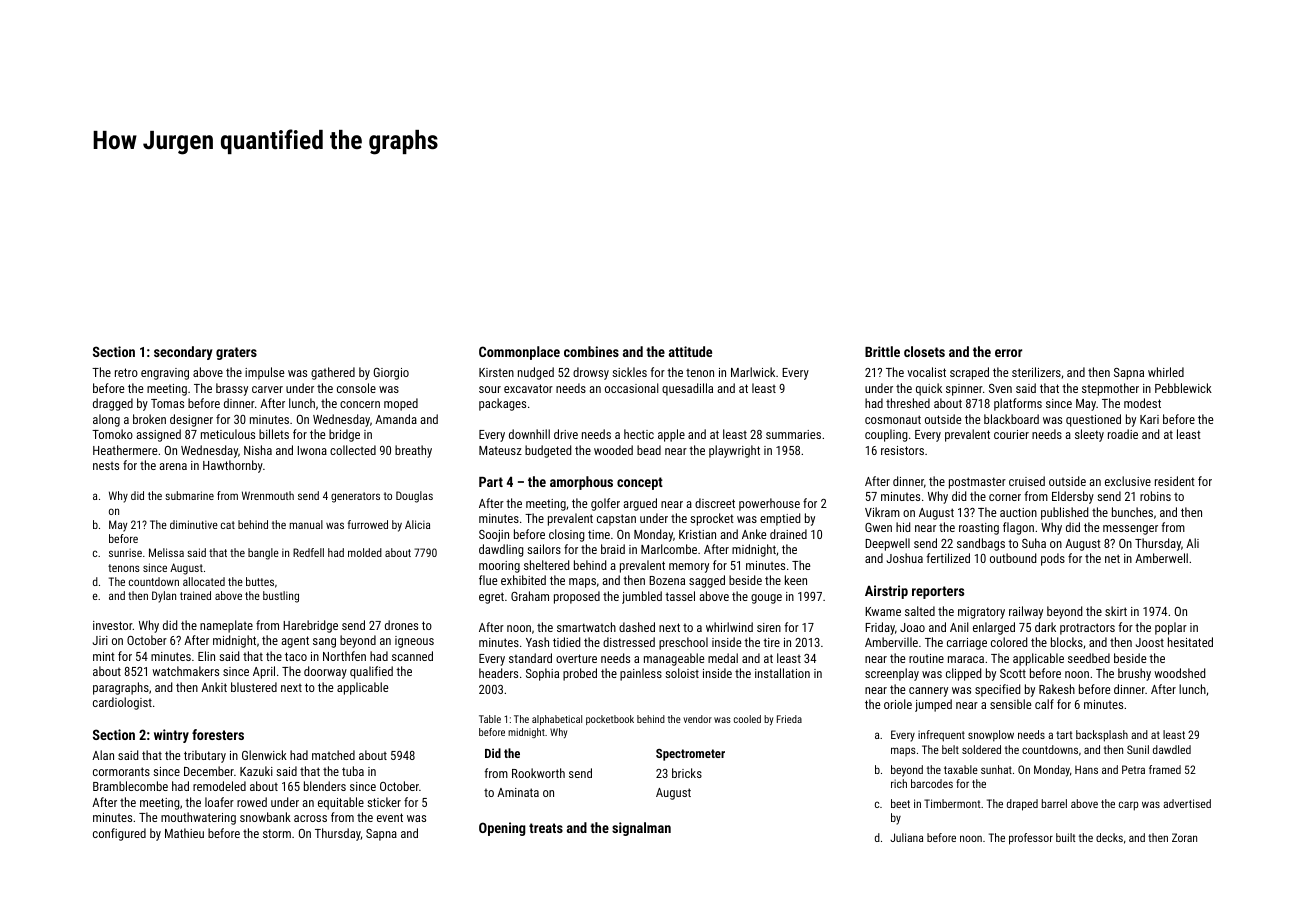  What do you see at coordinates (766, 599) in the screenshot?
I see `gouge` at bounding box center [766, 599].
